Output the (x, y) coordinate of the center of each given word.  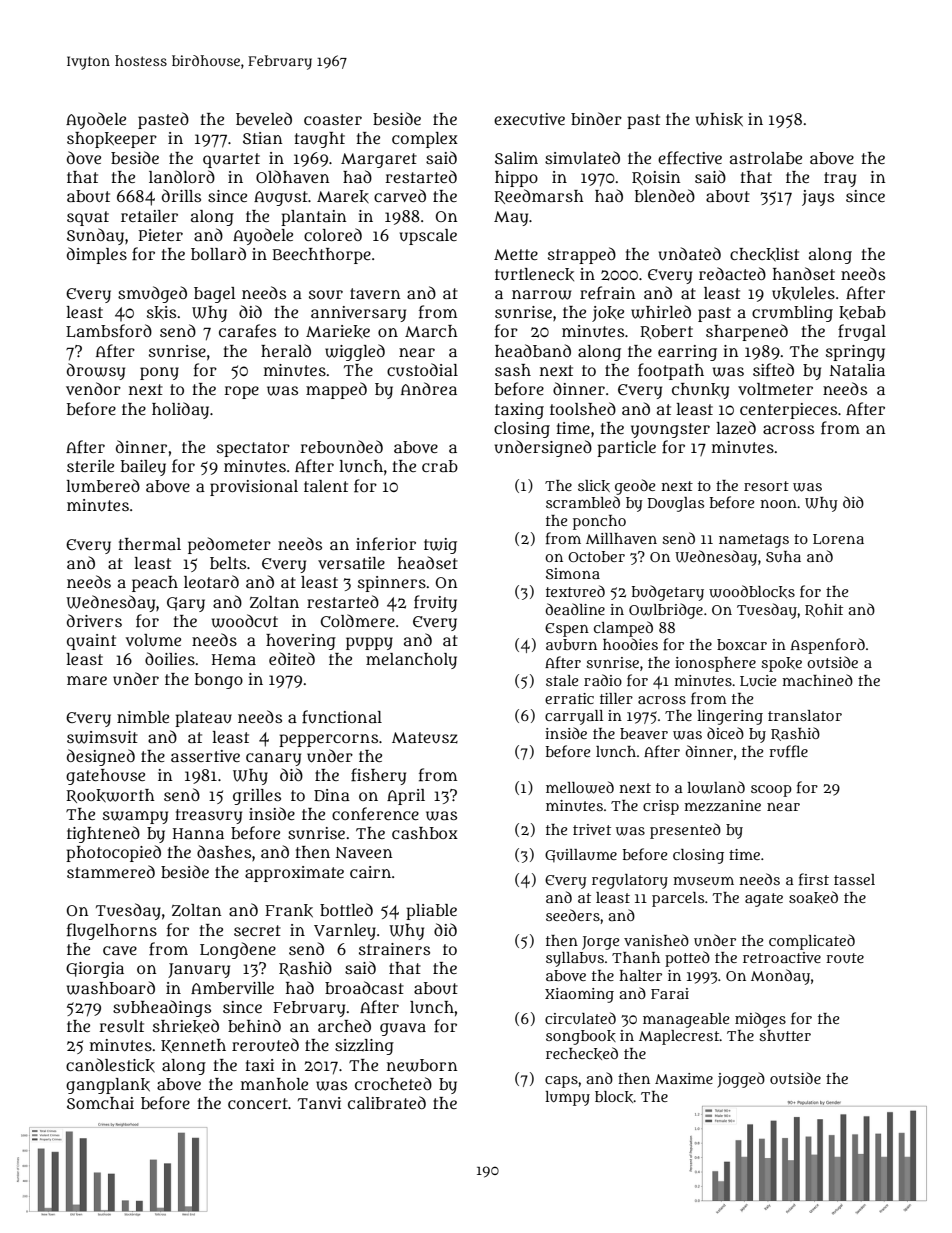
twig (440, 546)
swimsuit (102, 737)
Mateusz (425, 738)
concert (258, 1103)
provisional (254, 488)
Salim (516, 158)
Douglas (676, 504)
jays (818, 198)
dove (84, 157)
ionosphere (715, 664)
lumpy (567, 1098)
